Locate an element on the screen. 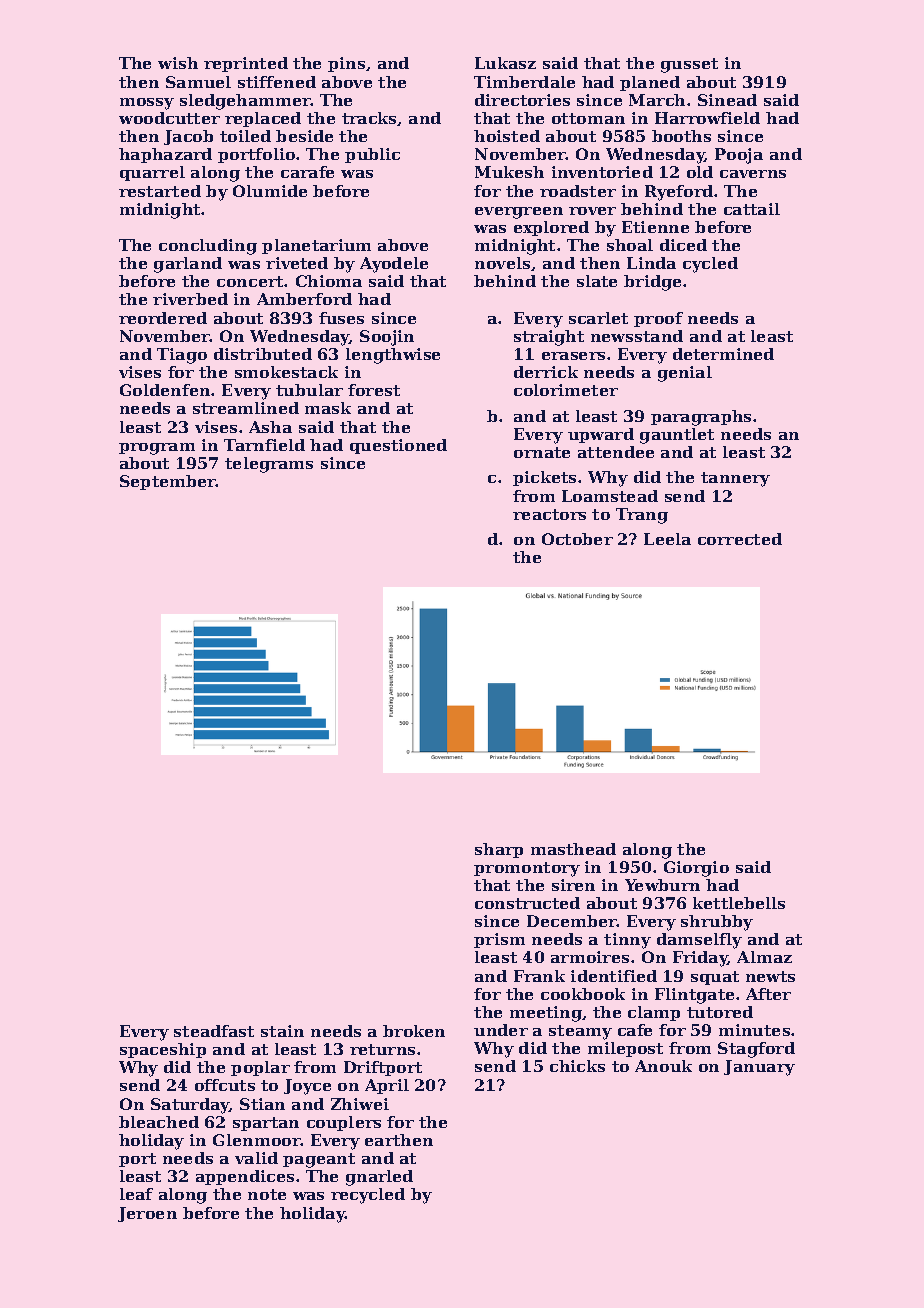 The height and width of the screenshot is (1308, 924). gauntlet is located at coordinates (677, 436).
